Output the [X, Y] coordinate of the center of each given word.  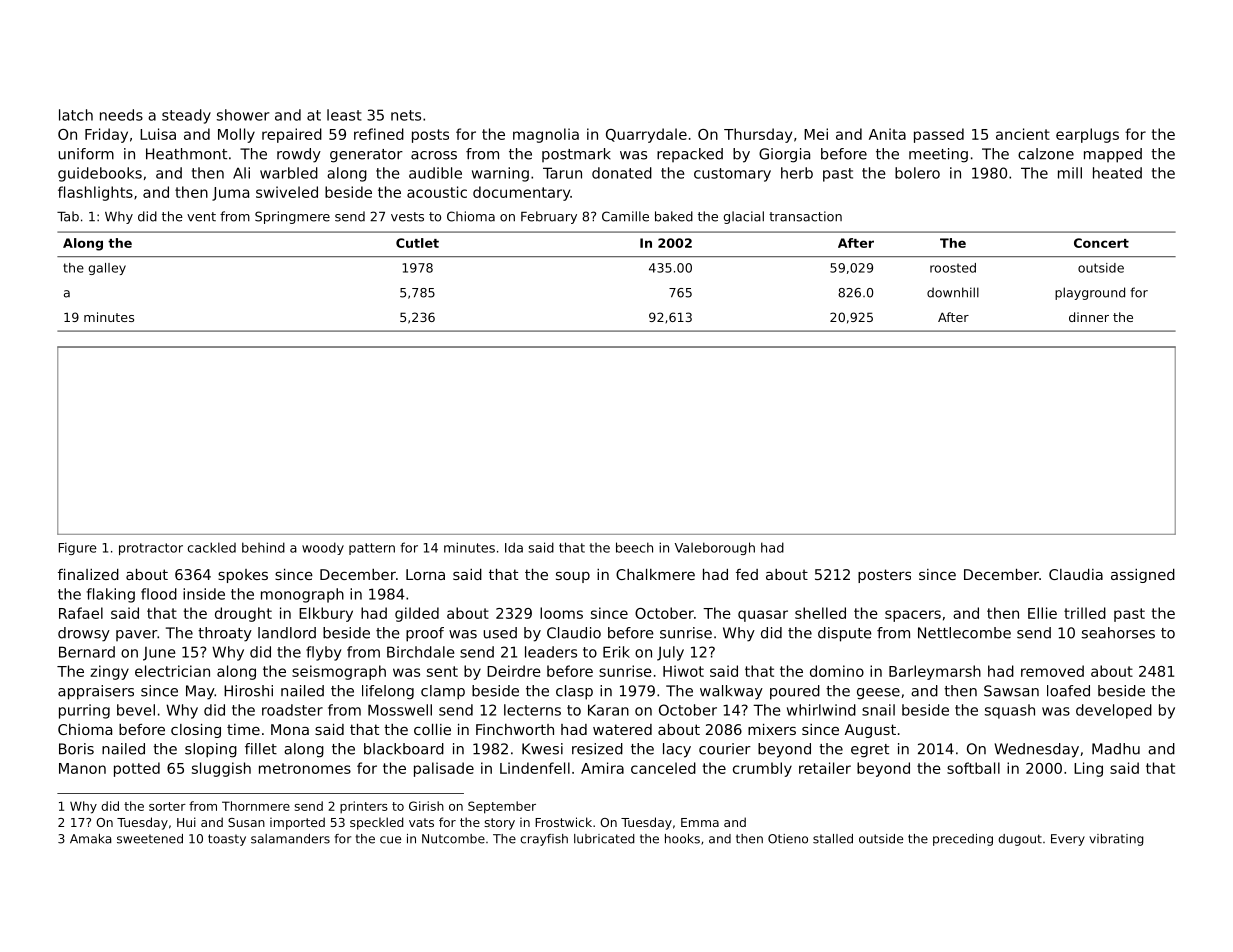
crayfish [544, 840]
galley [107, 269]
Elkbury [326, 614]
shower [243, 115]
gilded [417, 614]
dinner [1089, 317]
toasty [227, 840]
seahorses [1118, 633]
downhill [953, 292]
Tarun [562, 173]
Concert [1101, 243]
